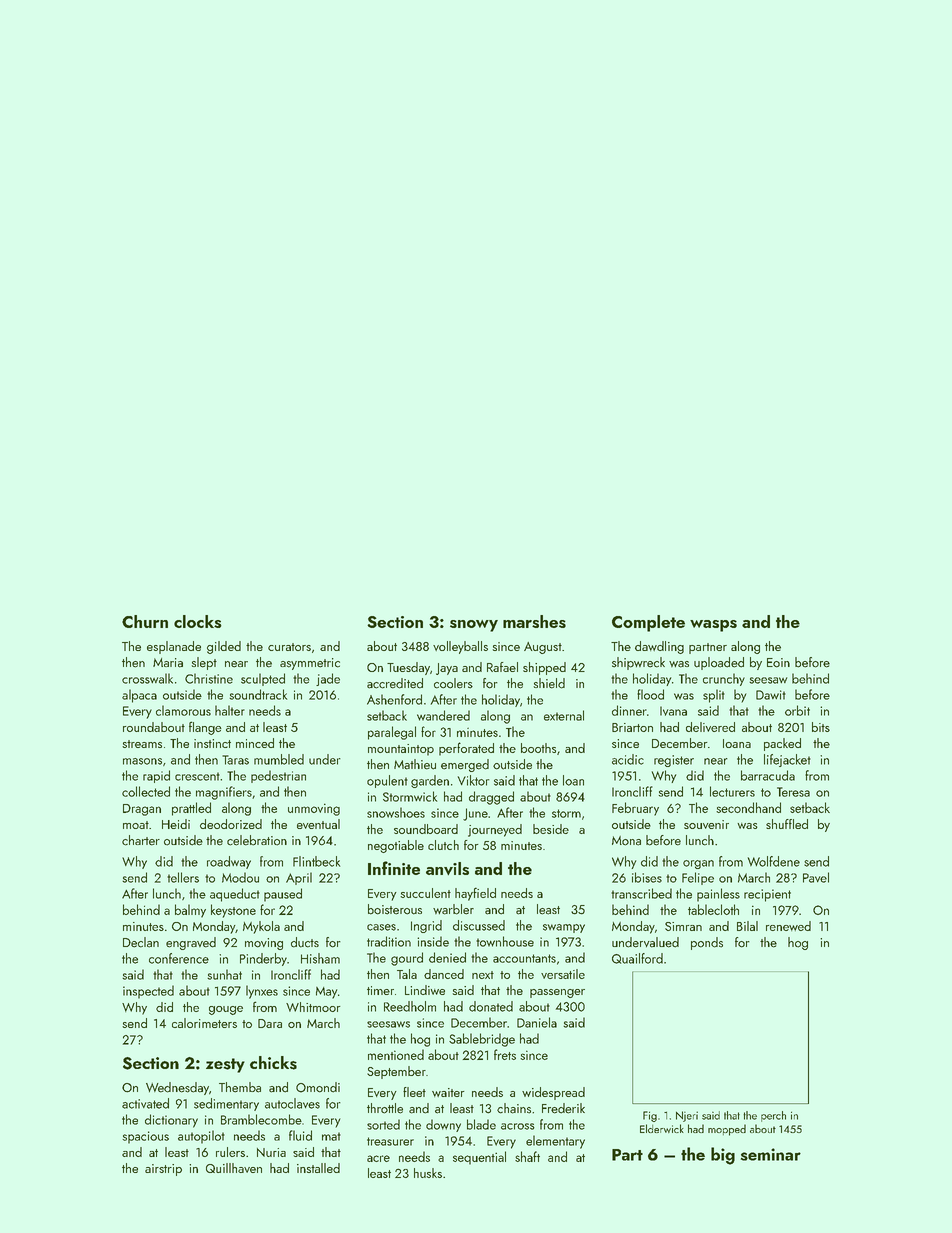 The width and height of the screenshot is (952, 1233). What do you see at coordinates (564, 715) in the screenshot?
I see `external` at bounding box center [564, 715].
